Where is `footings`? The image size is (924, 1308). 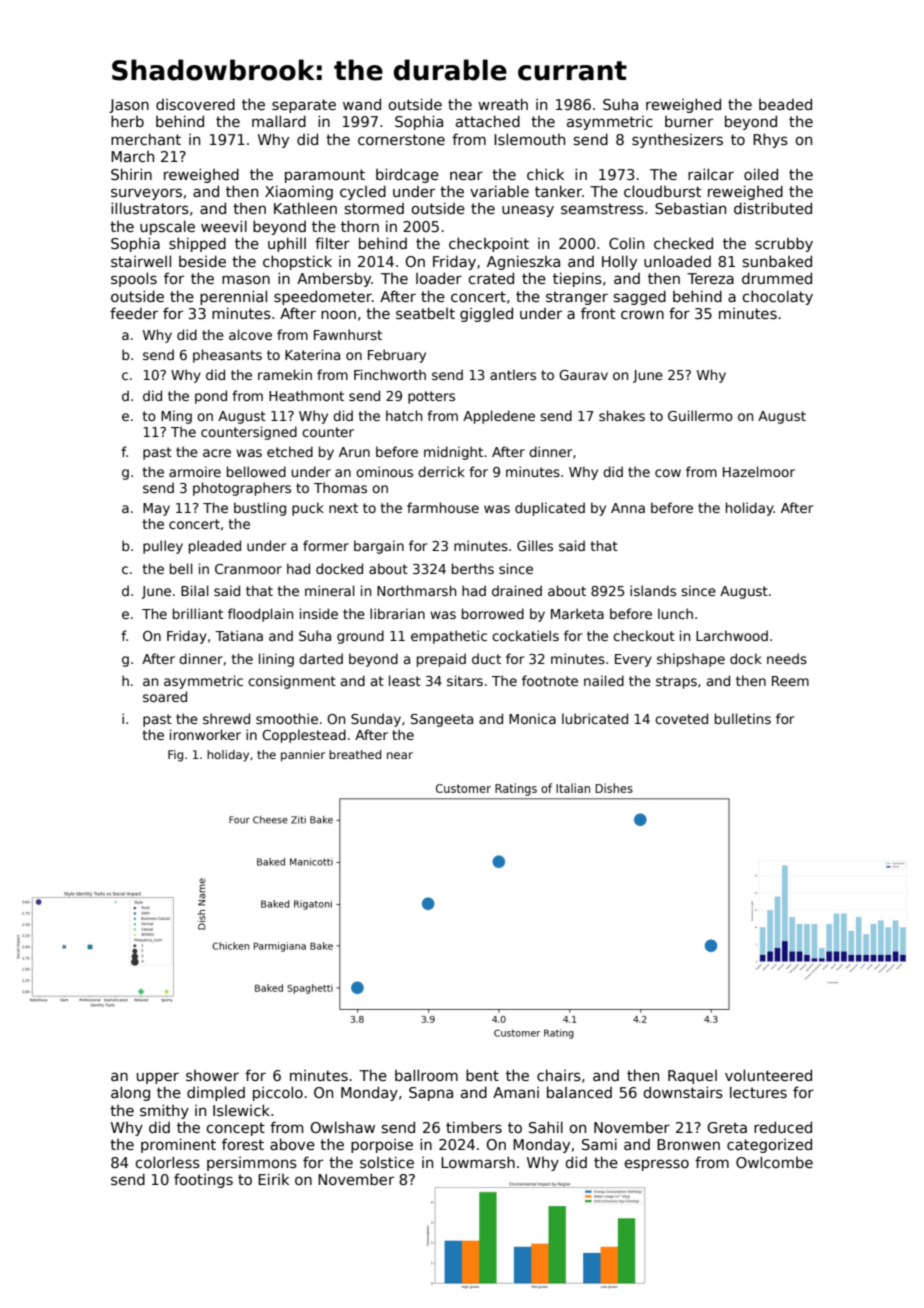
footings is located at coordinates (203, 1180).
